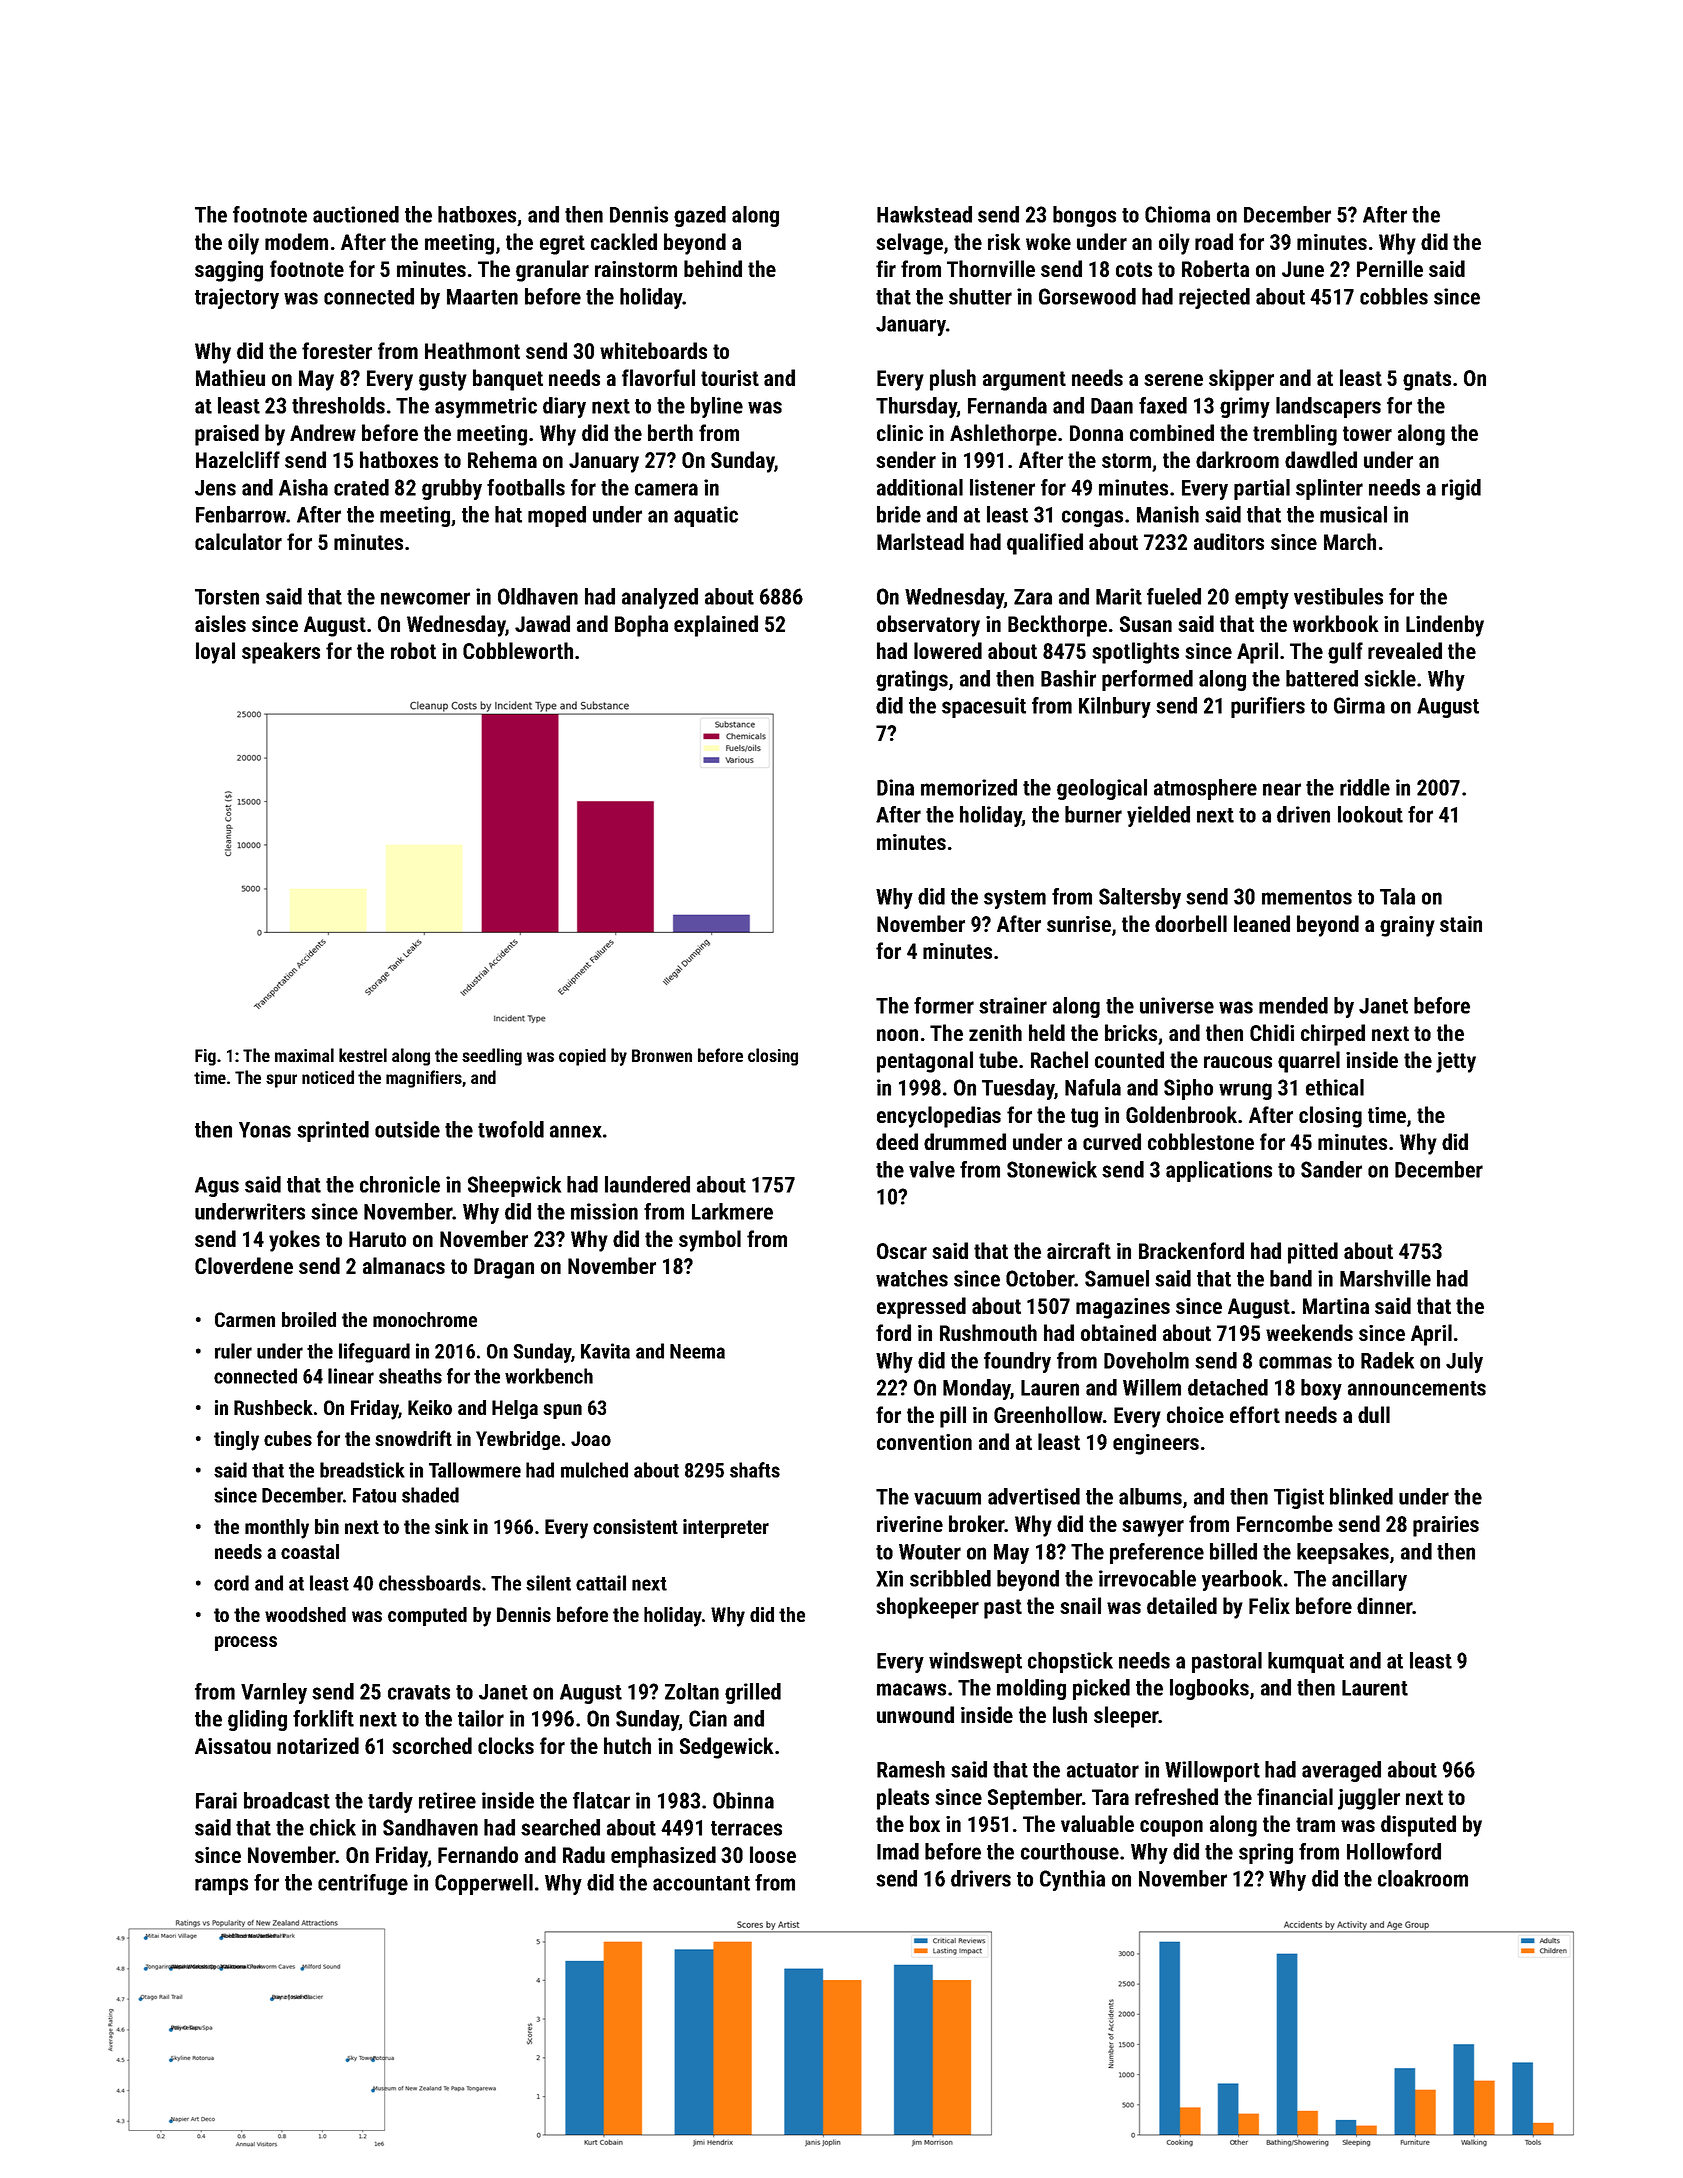 This page has width=1683, height=2178. I want to click on maximal, so click(304, 1055).
